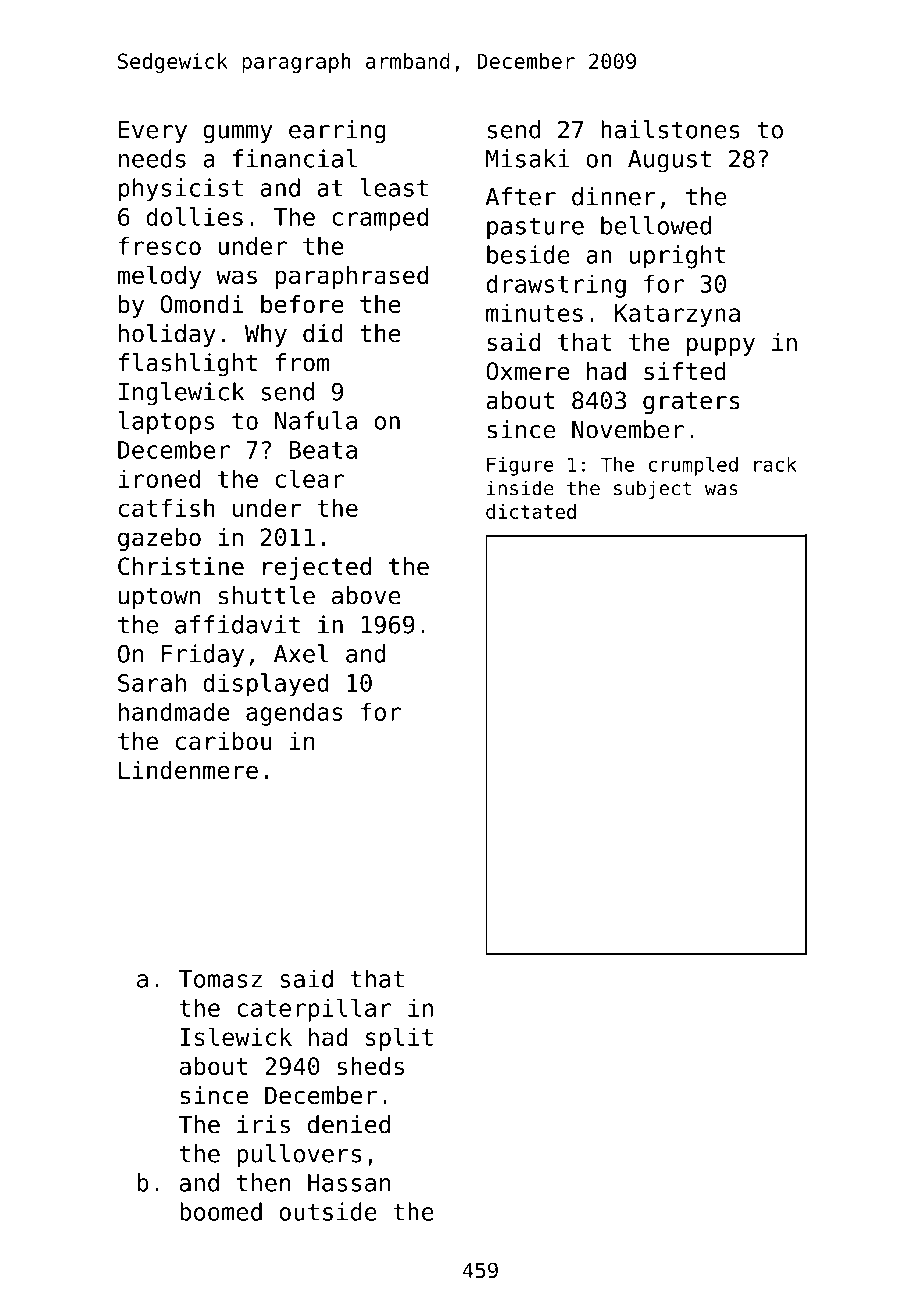 The width and height of the image is (924, 1311). What do you see at coordinates (221, 1211) in the image?
I see `boomed` at bounding box center [221, 1211].
